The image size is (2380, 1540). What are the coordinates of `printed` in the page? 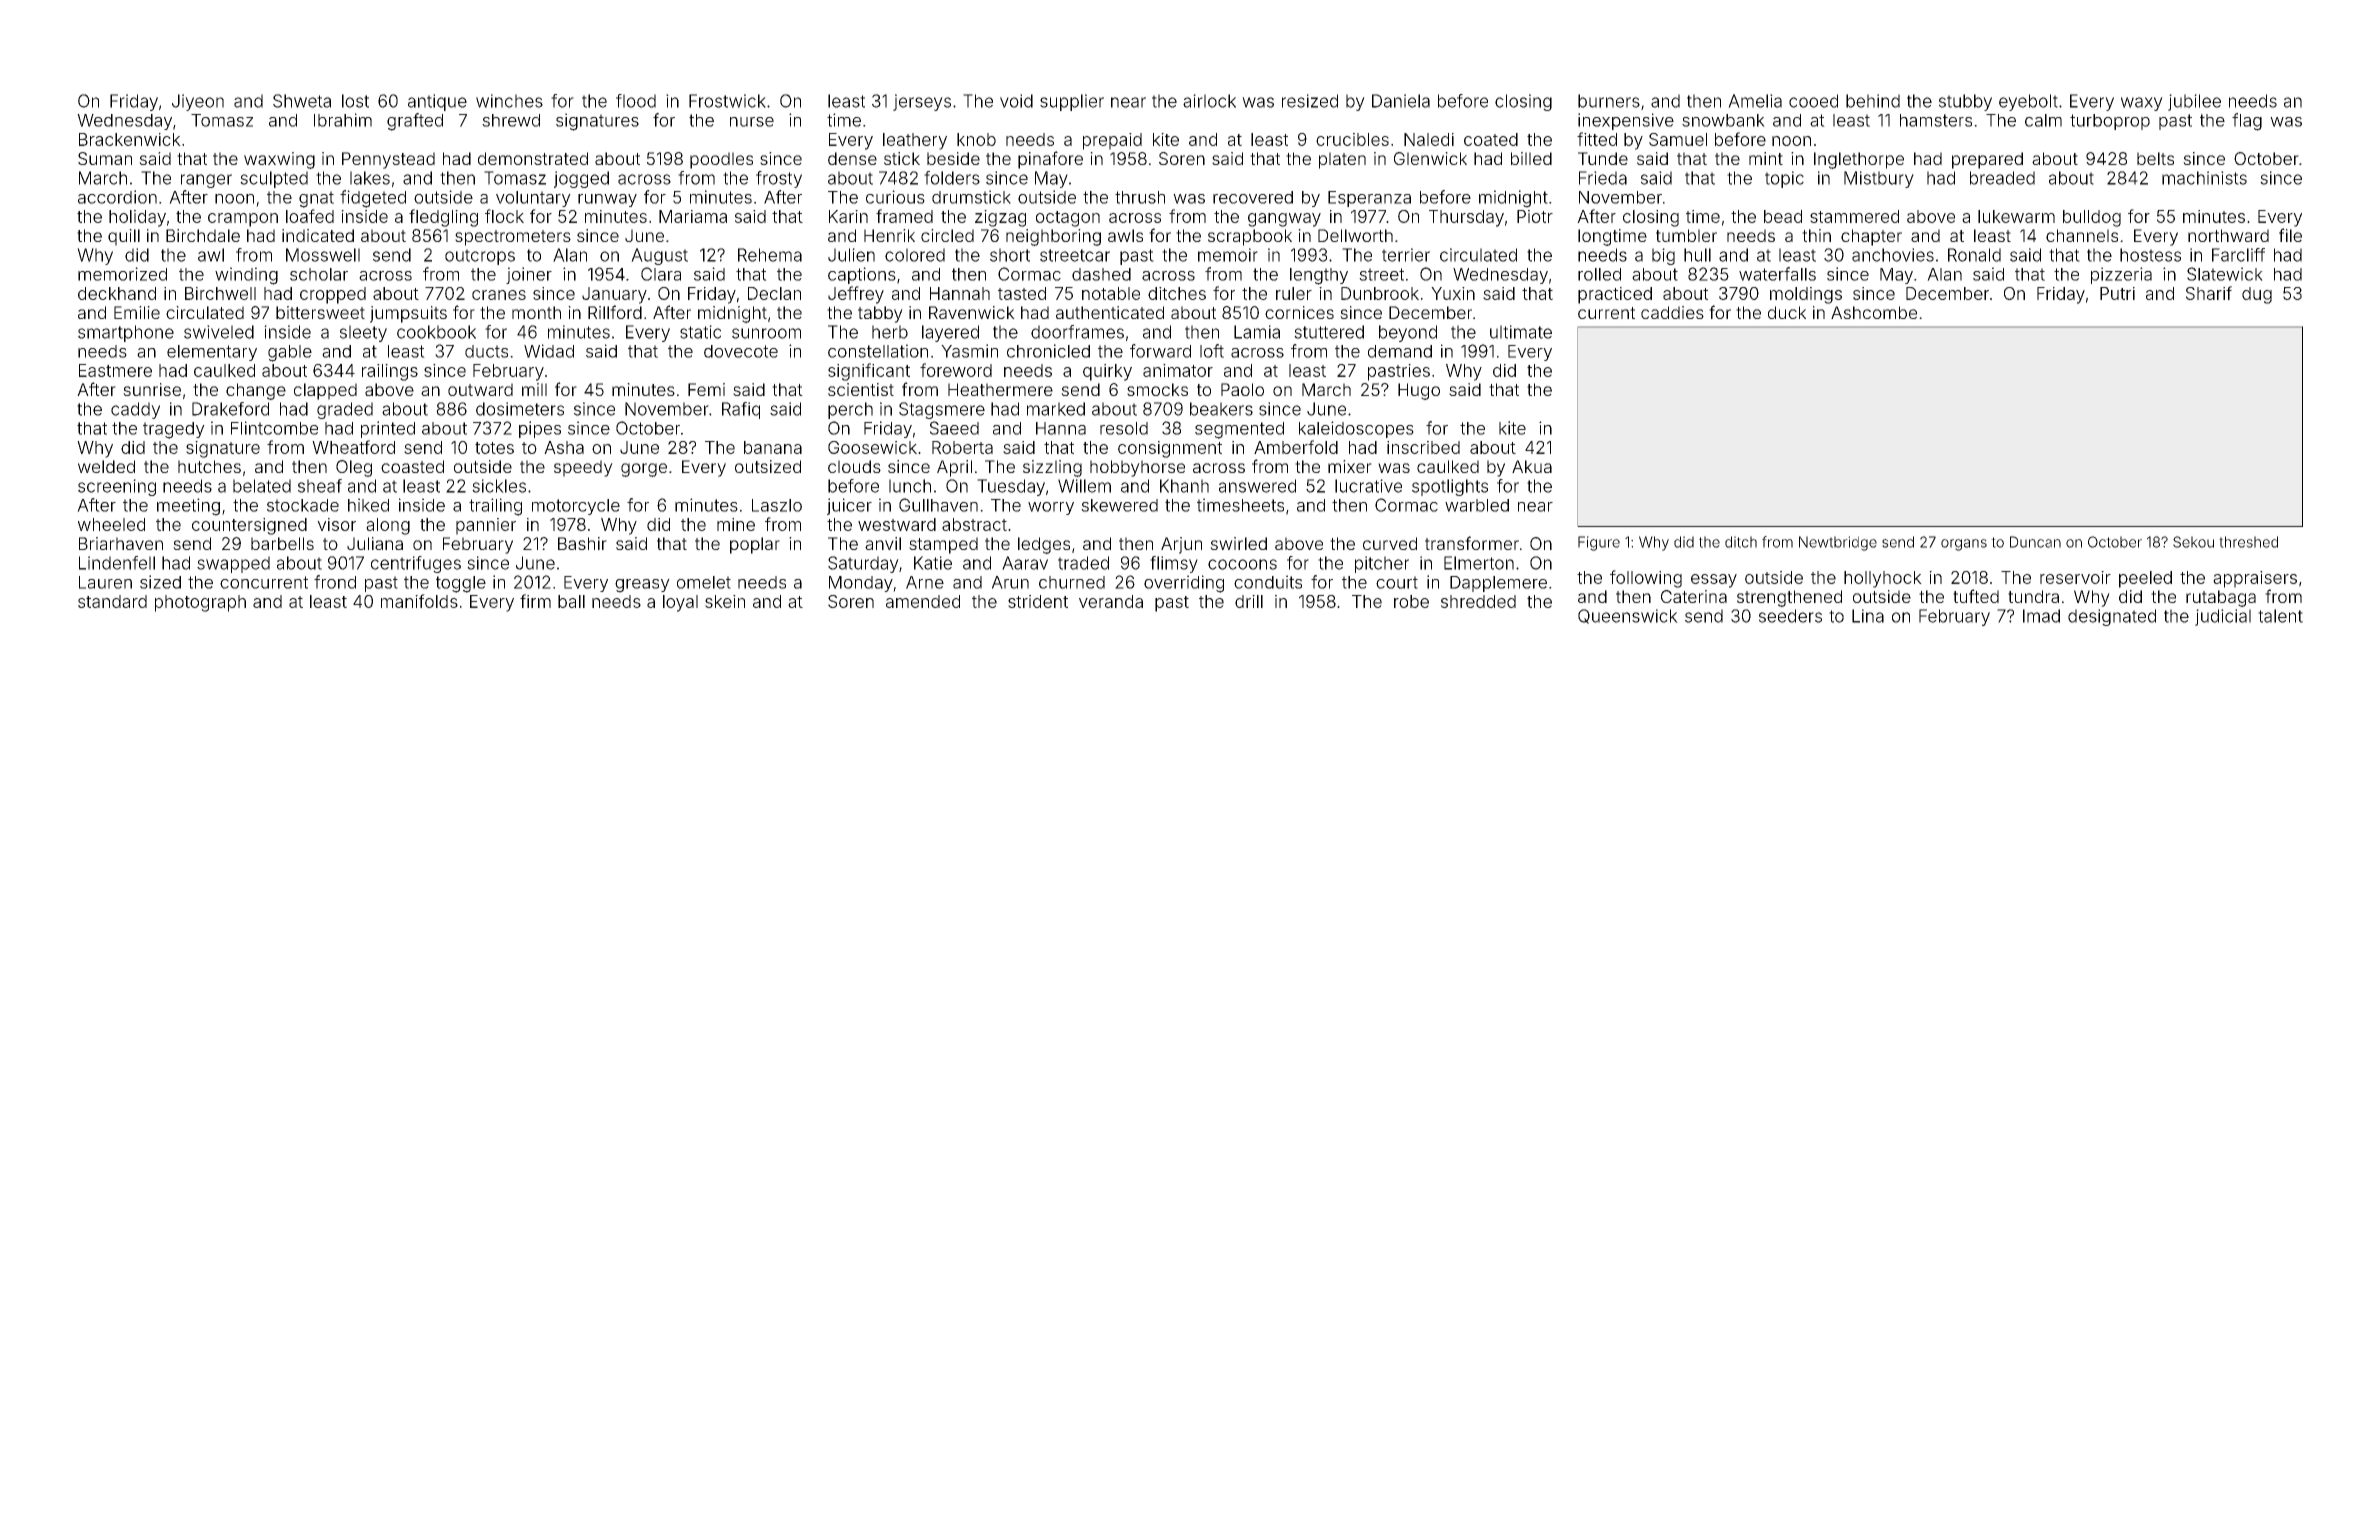 It's located at (388, 429).
